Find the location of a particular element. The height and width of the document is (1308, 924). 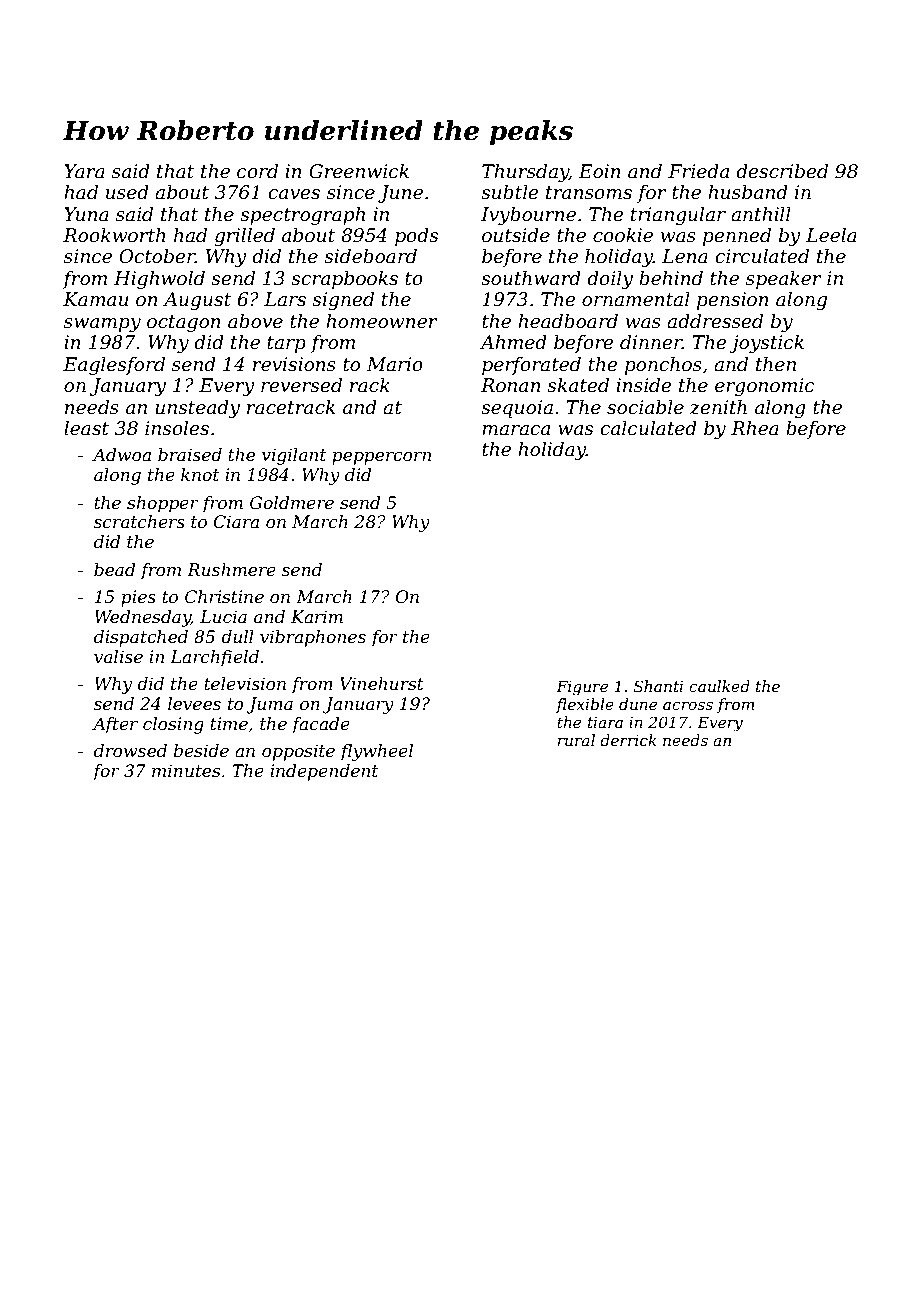

calculated is located at coordinates (648, 428).
